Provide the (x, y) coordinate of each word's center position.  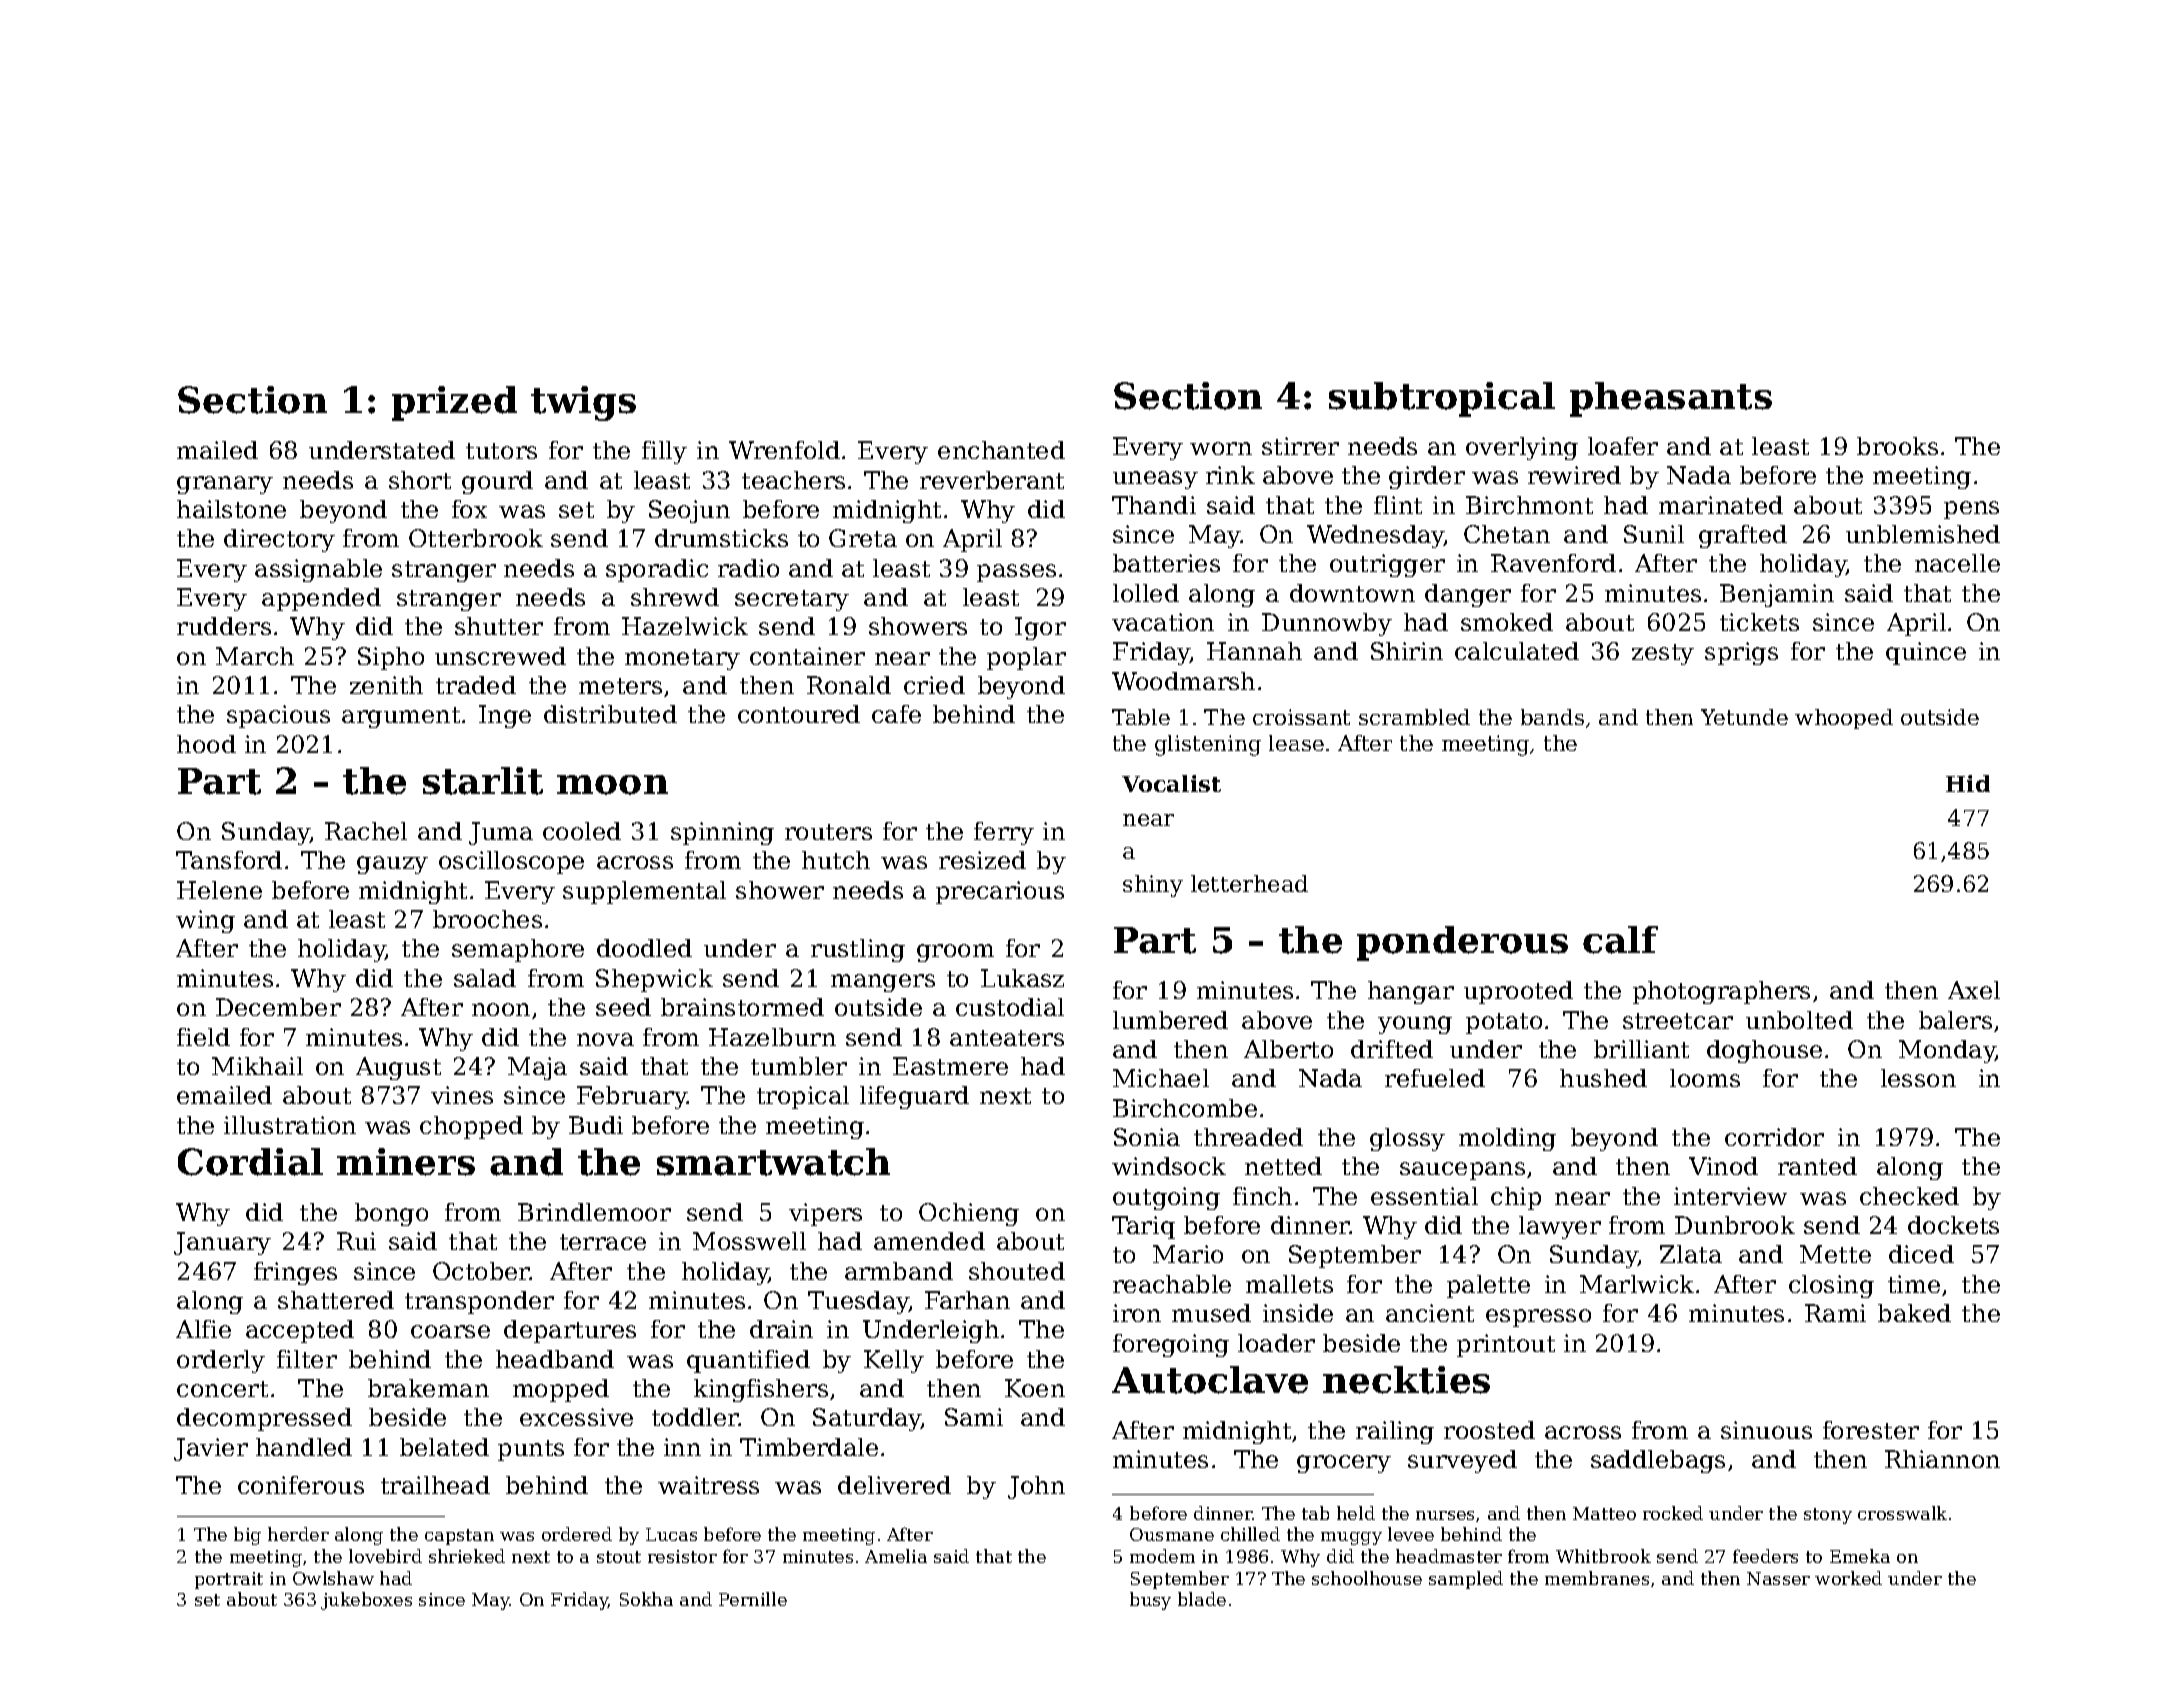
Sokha (646, 1599)
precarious (1000, 892)
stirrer (1300, 446)
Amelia (896, 1556)
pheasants (1671, 399)
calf (1620, 940)
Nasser (1778, 1578)
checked (1909, 1196)
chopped (471, 1127)
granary (225, 485)
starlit (483, 781)
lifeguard (914, 1097)
